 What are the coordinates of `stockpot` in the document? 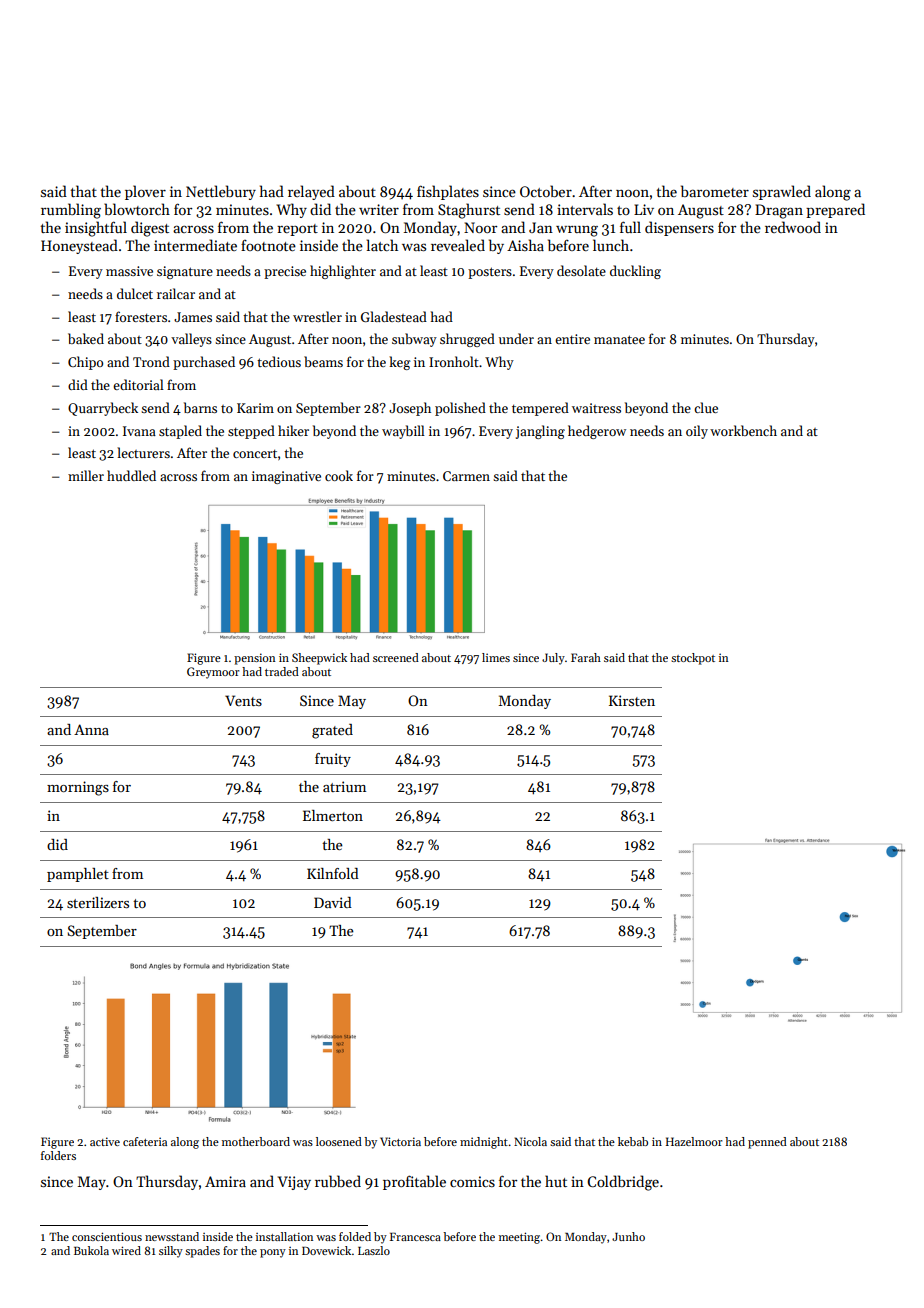 It's located at (693, 659).
